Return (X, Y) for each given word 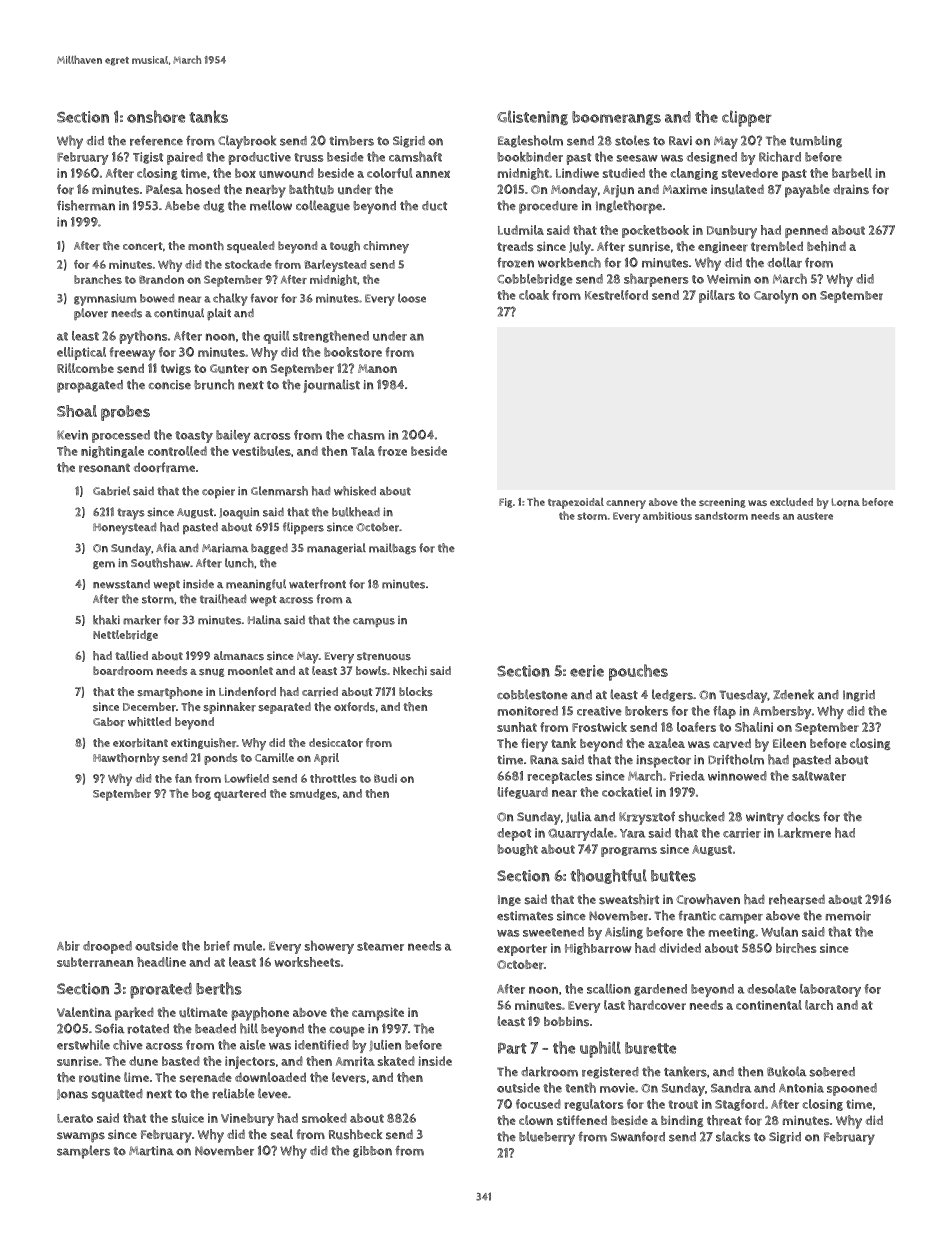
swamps (81, 1137)
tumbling (816, 141)
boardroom (123, 671)
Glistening (532, 117)
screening (722, 503)
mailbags (392, 548)
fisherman (86, 205)
